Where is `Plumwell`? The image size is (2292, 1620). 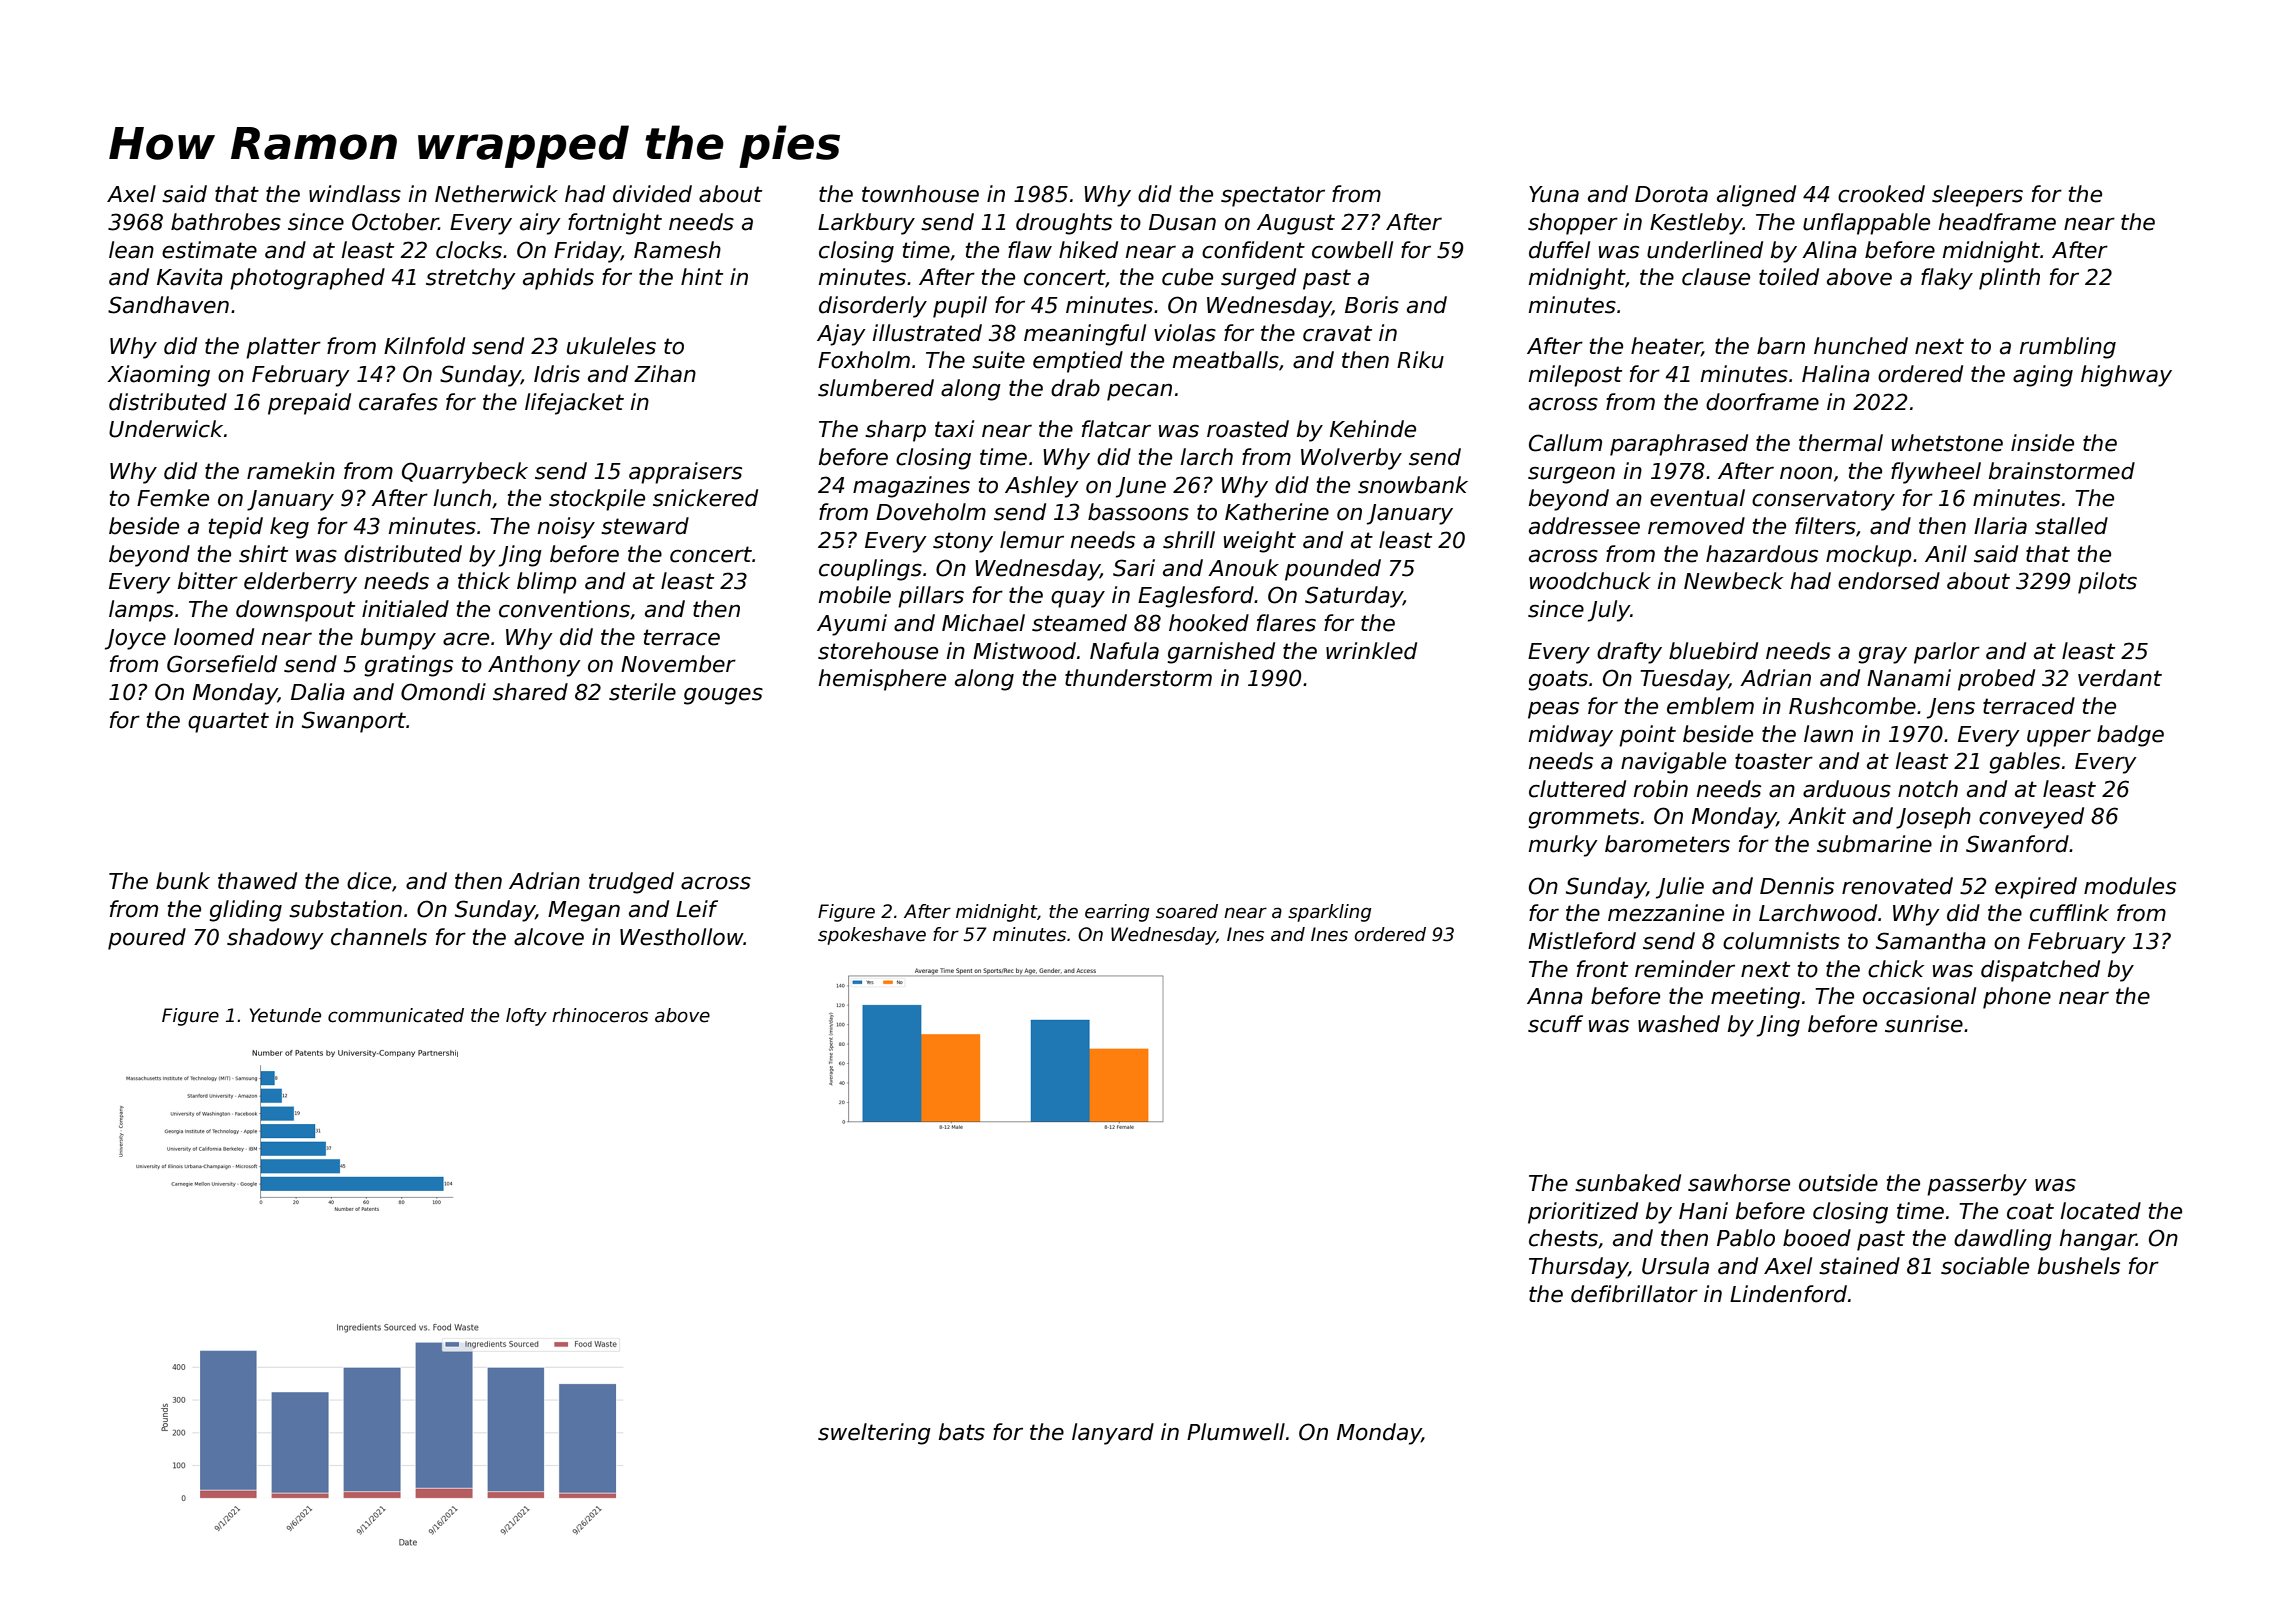 Plumwell is located at coordinates (1236, 1432).
